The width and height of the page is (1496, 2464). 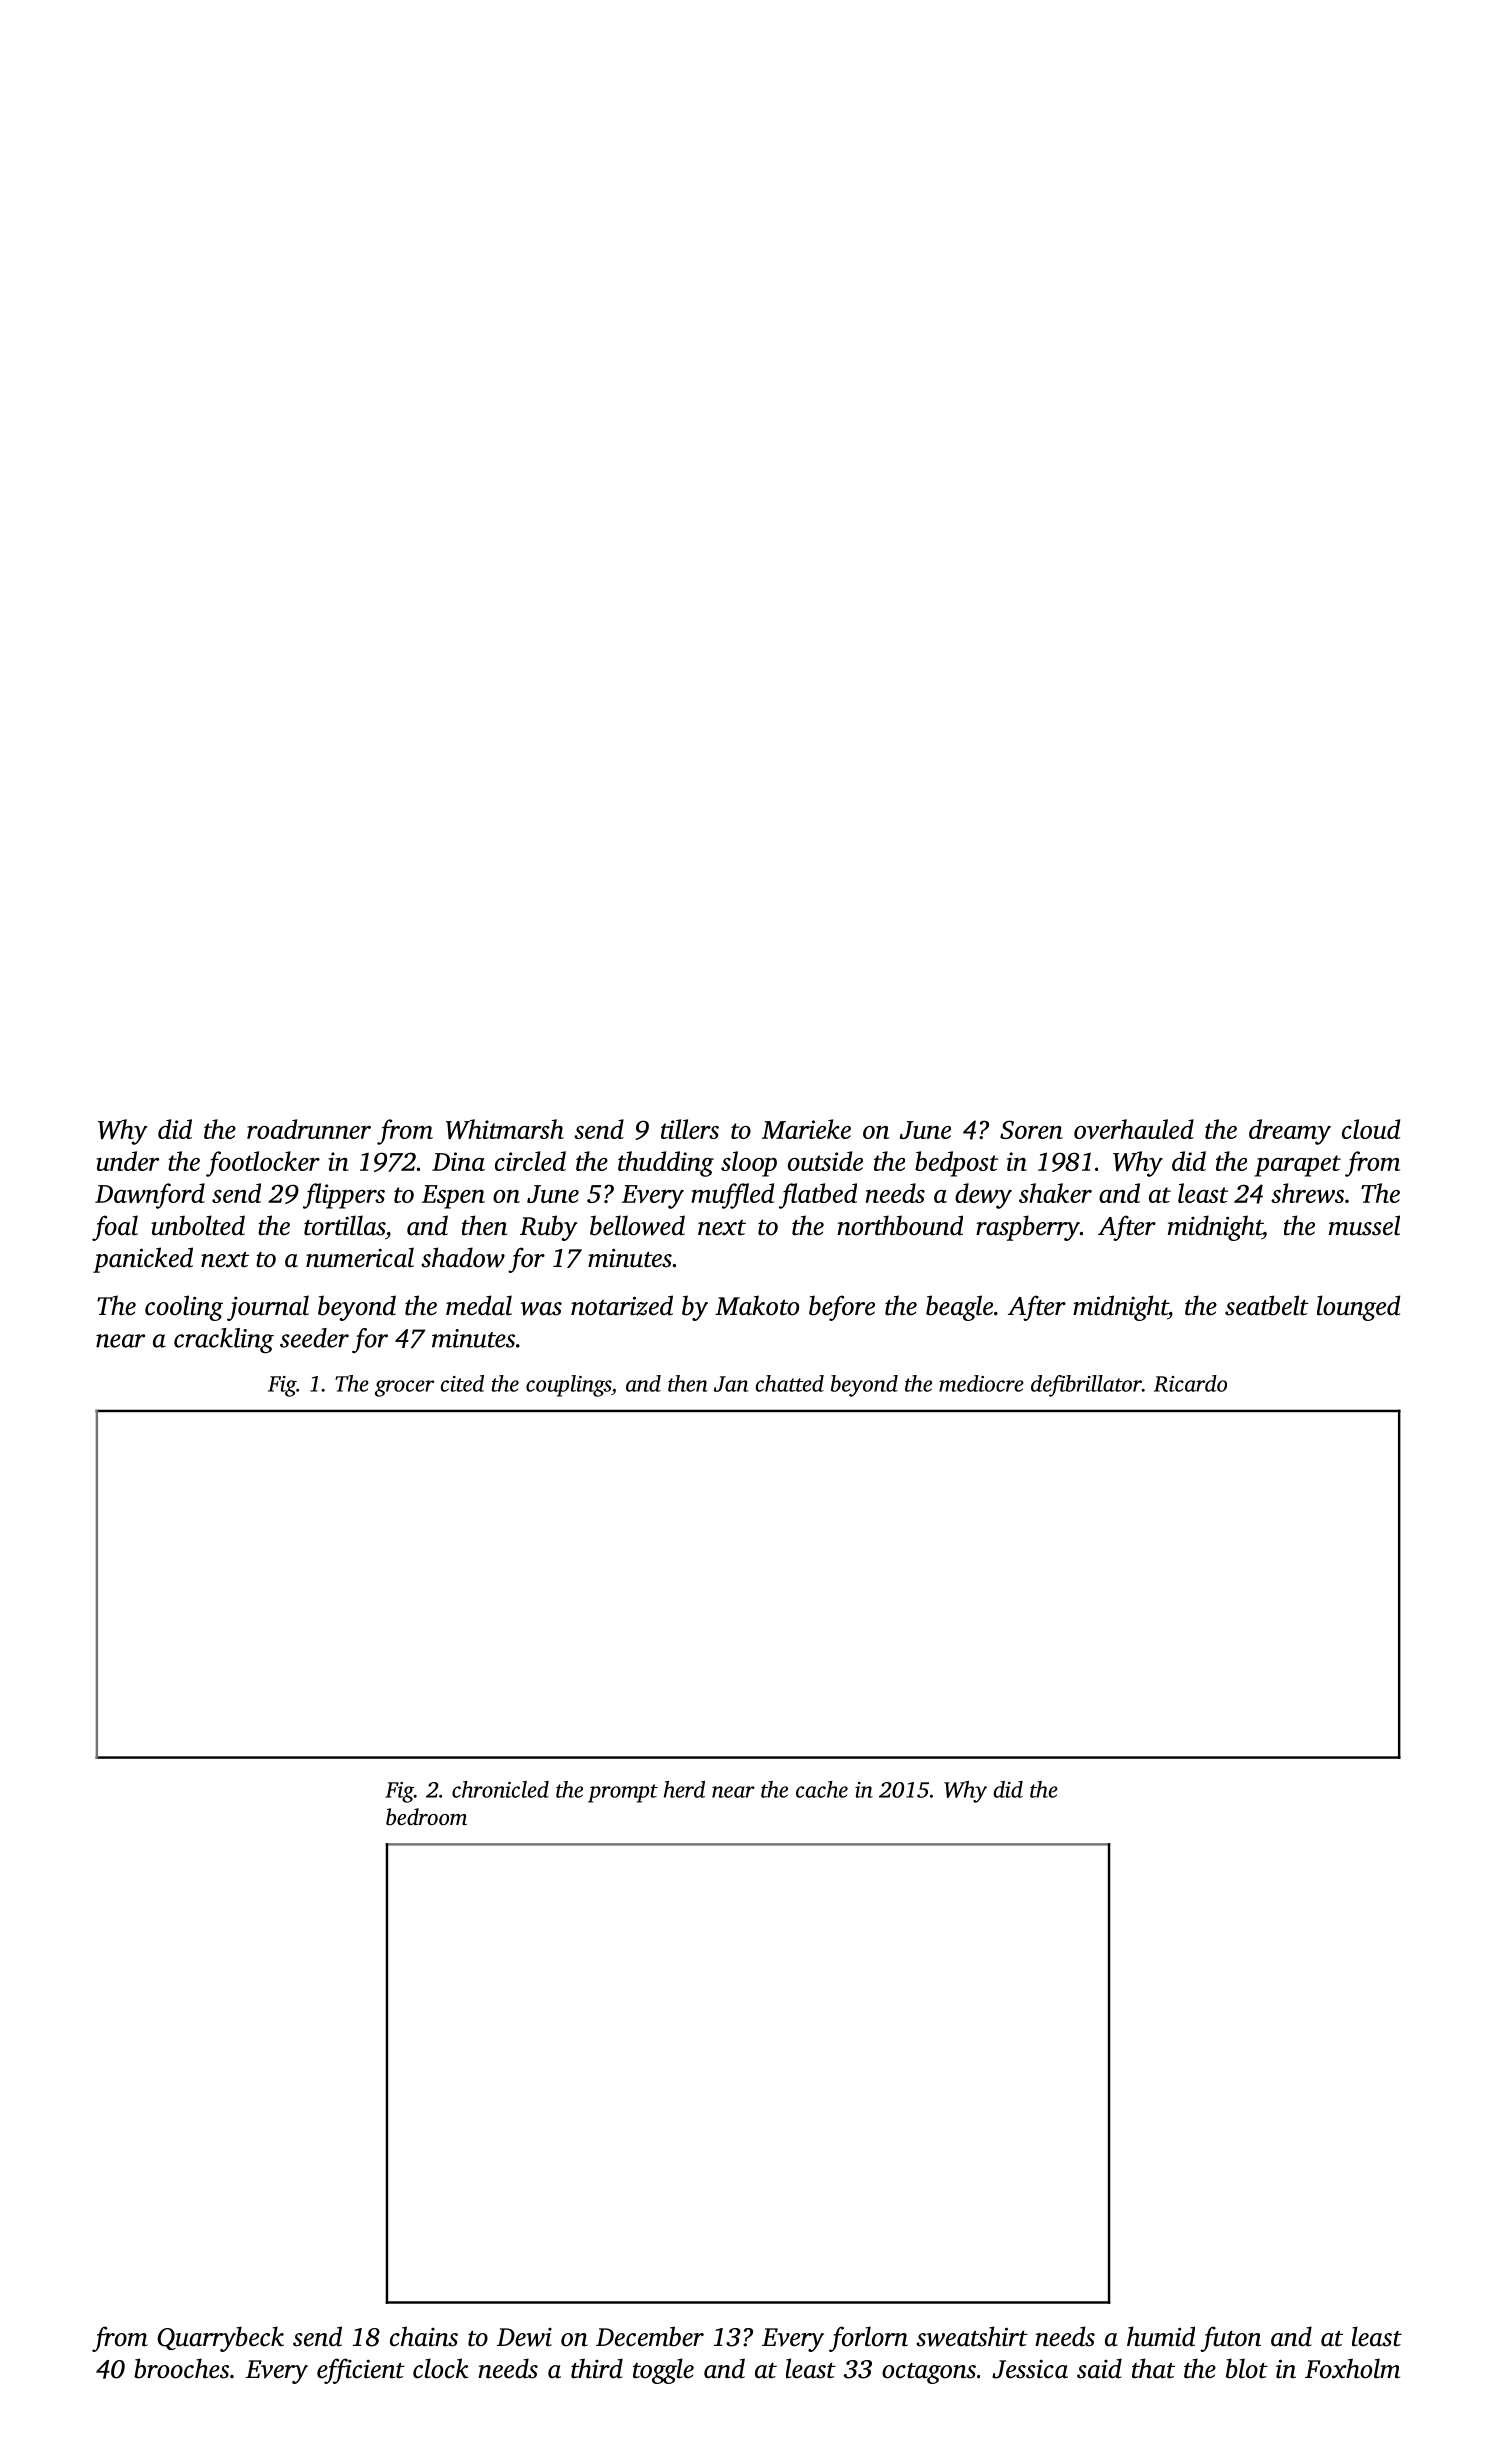 What do you see at coordinates (822, 1789) in the page?
I see `cache` at bounding box center [822, 1789].
